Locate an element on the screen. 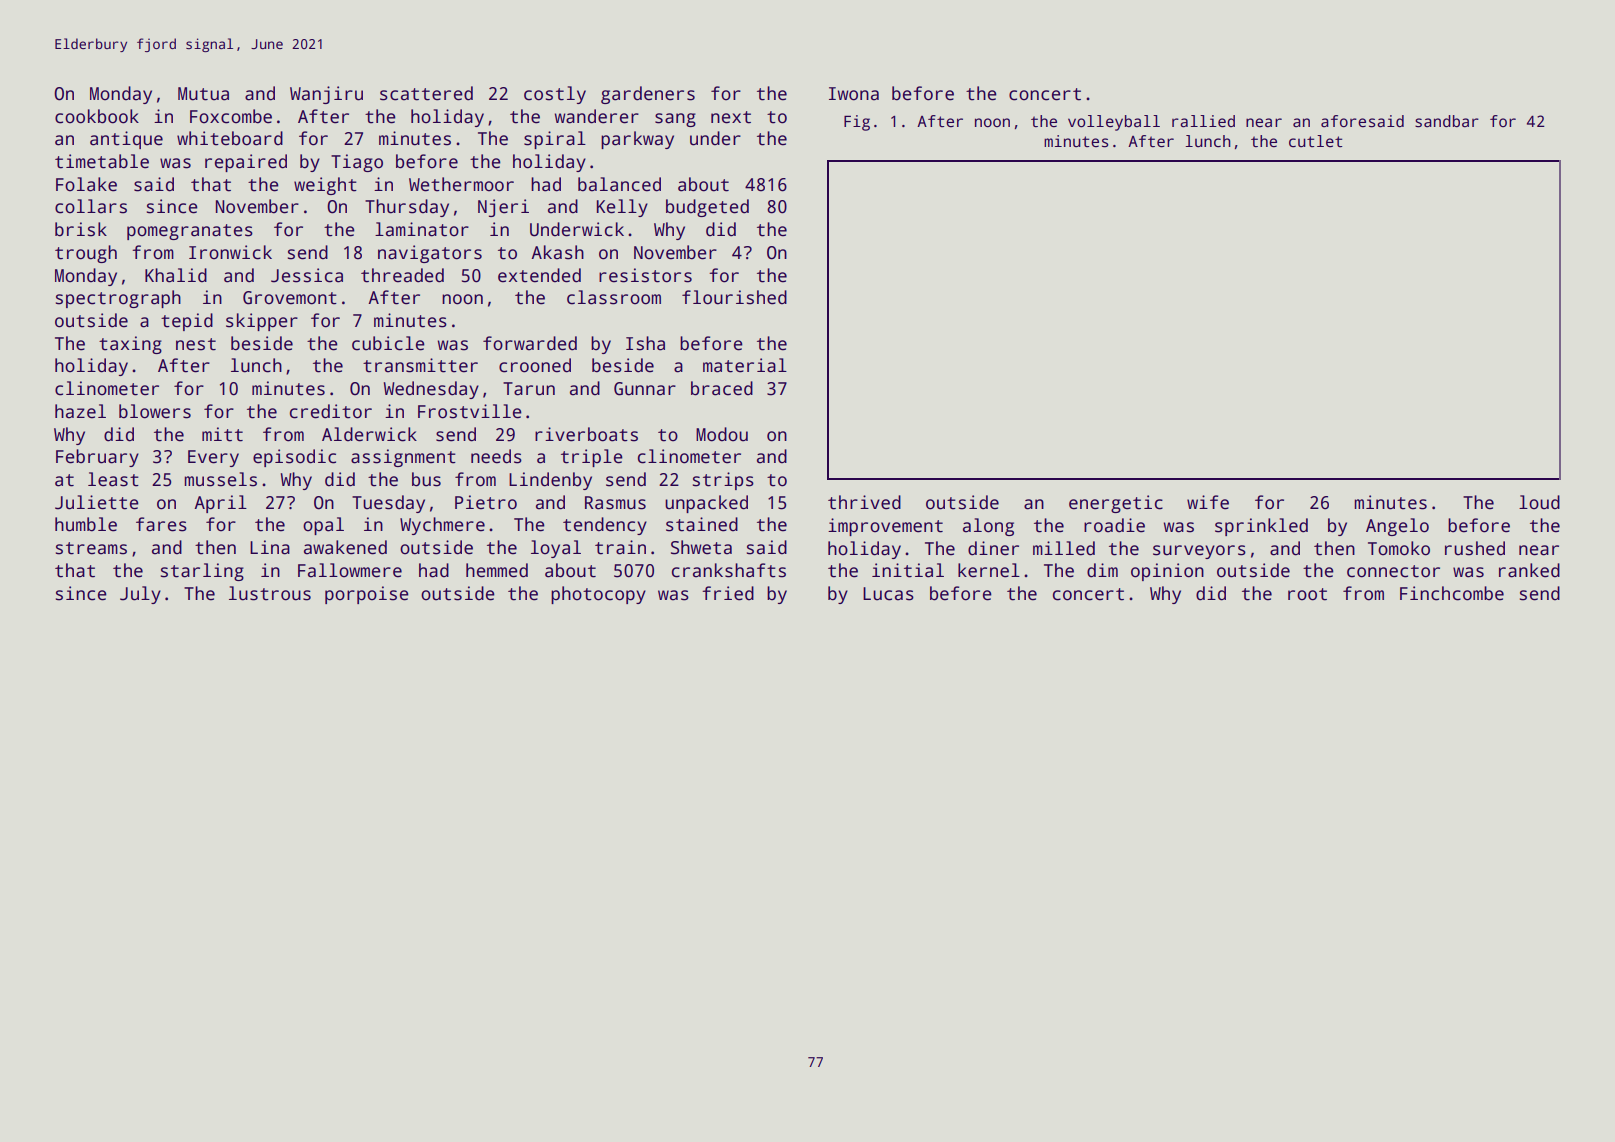 This screenshot has height=1142, width=1615. material is located at coordinates (745, 365).
